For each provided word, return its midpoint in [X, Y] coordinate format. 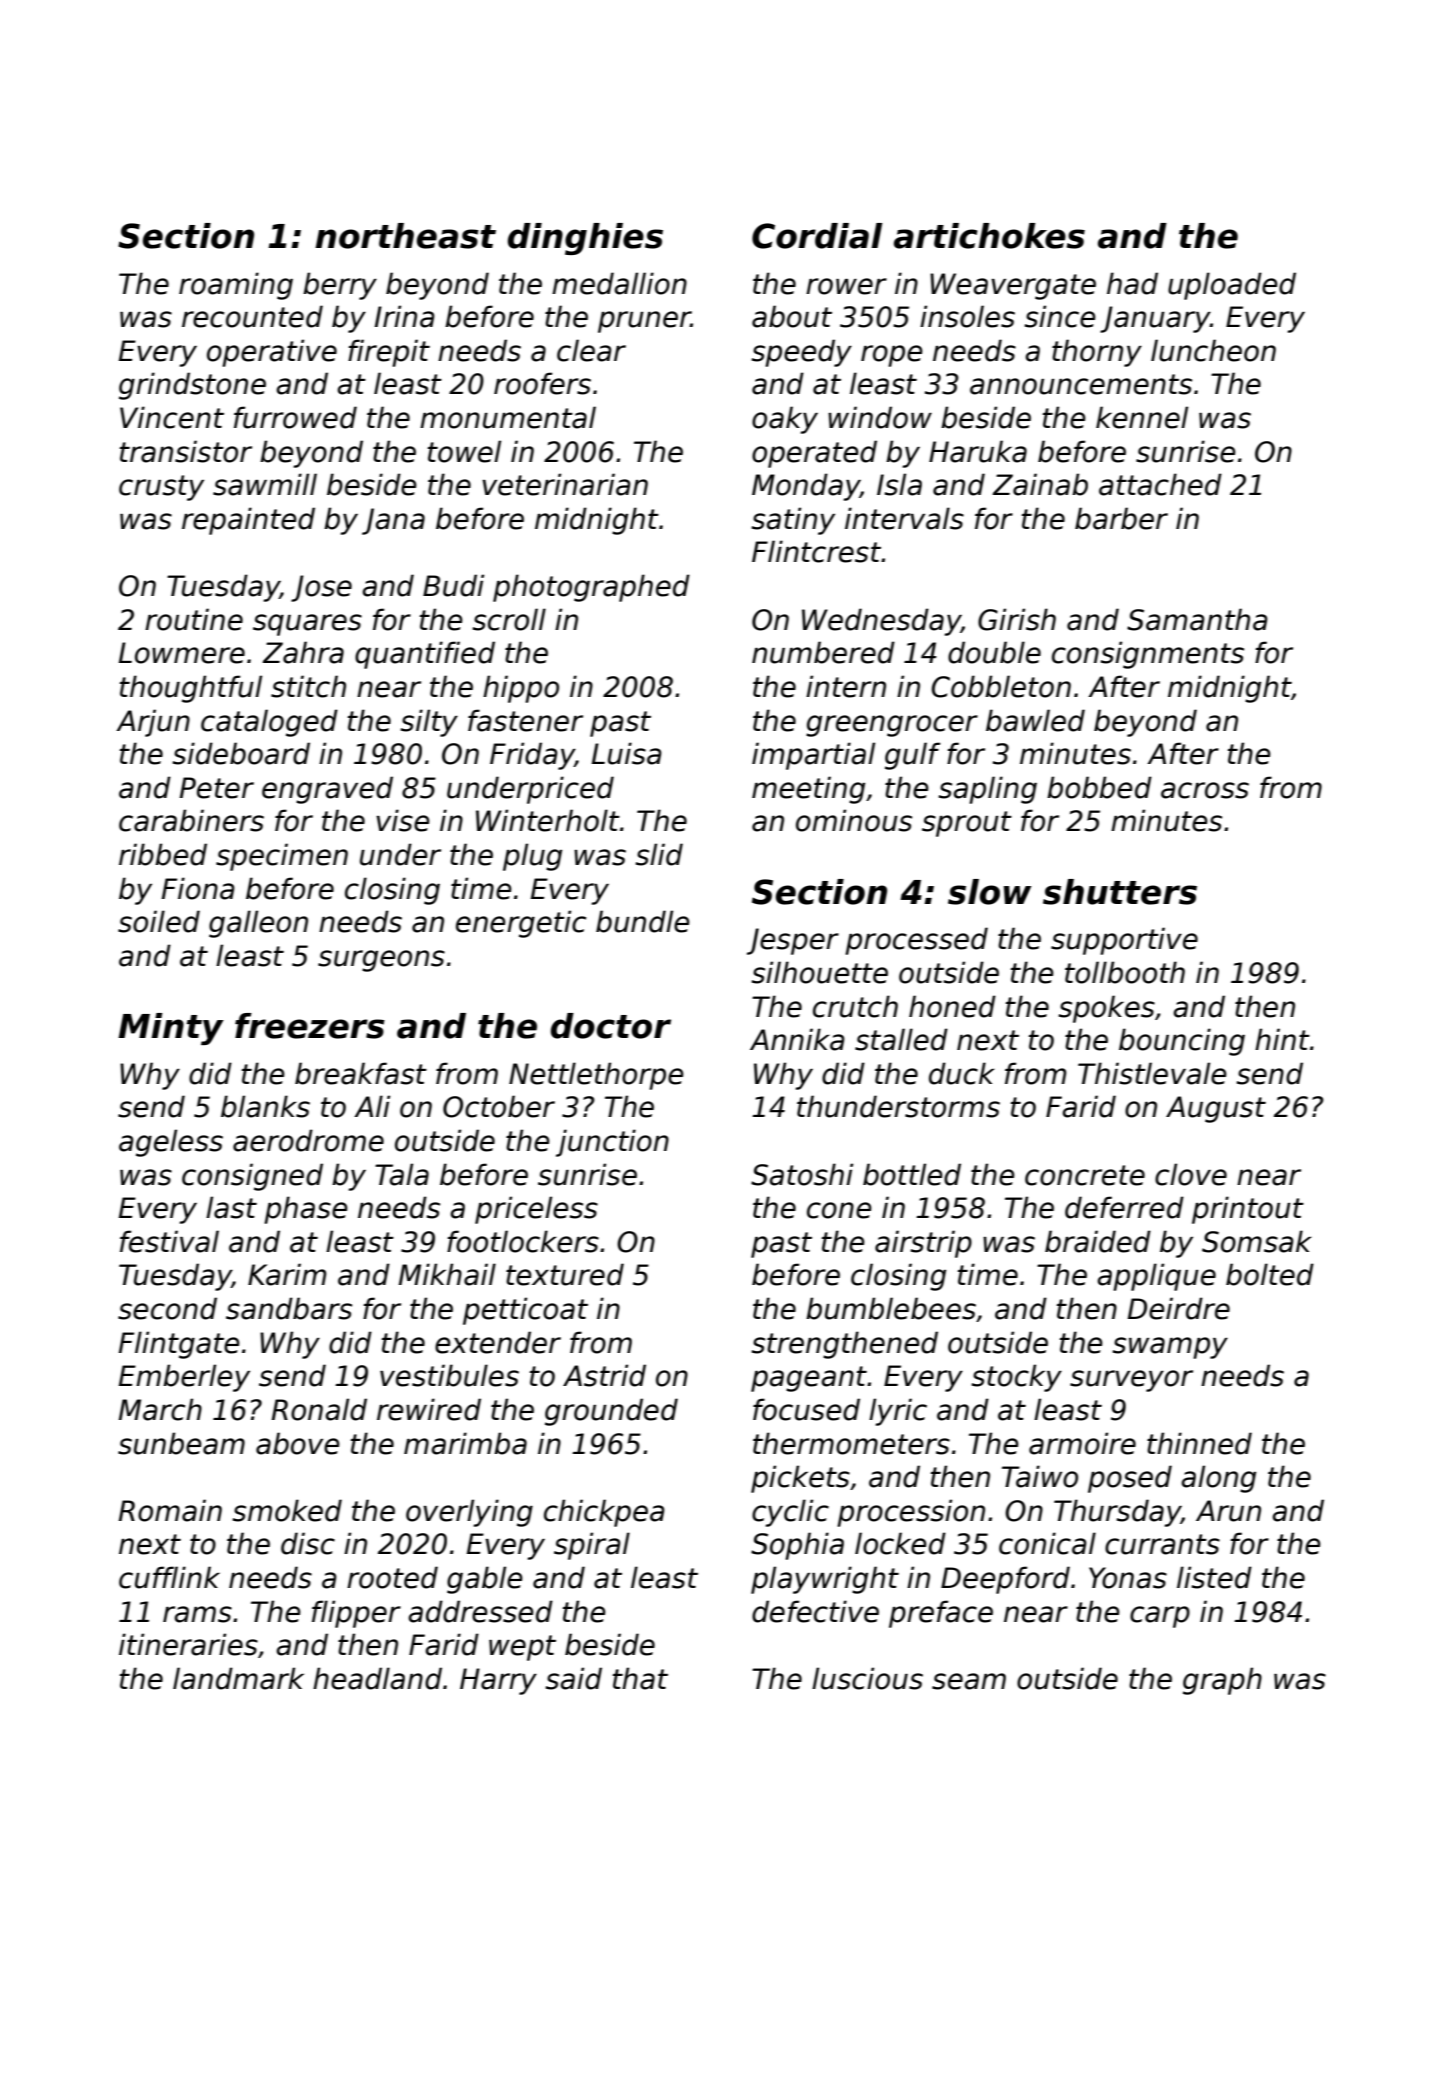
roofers [542, 383]
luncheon [1213, 350]
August [1216, 1109]
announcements [1081, 384]
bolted [1270, 1274]
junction [612, 1143]
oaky [785, 420]
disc [308, 1543]
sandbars [289, 1308]
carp [1160, 1617]
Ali [372, 1106]
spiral [592, 1546]
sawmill [265, 484]
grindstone [192, 386]
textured [565, 1274]
